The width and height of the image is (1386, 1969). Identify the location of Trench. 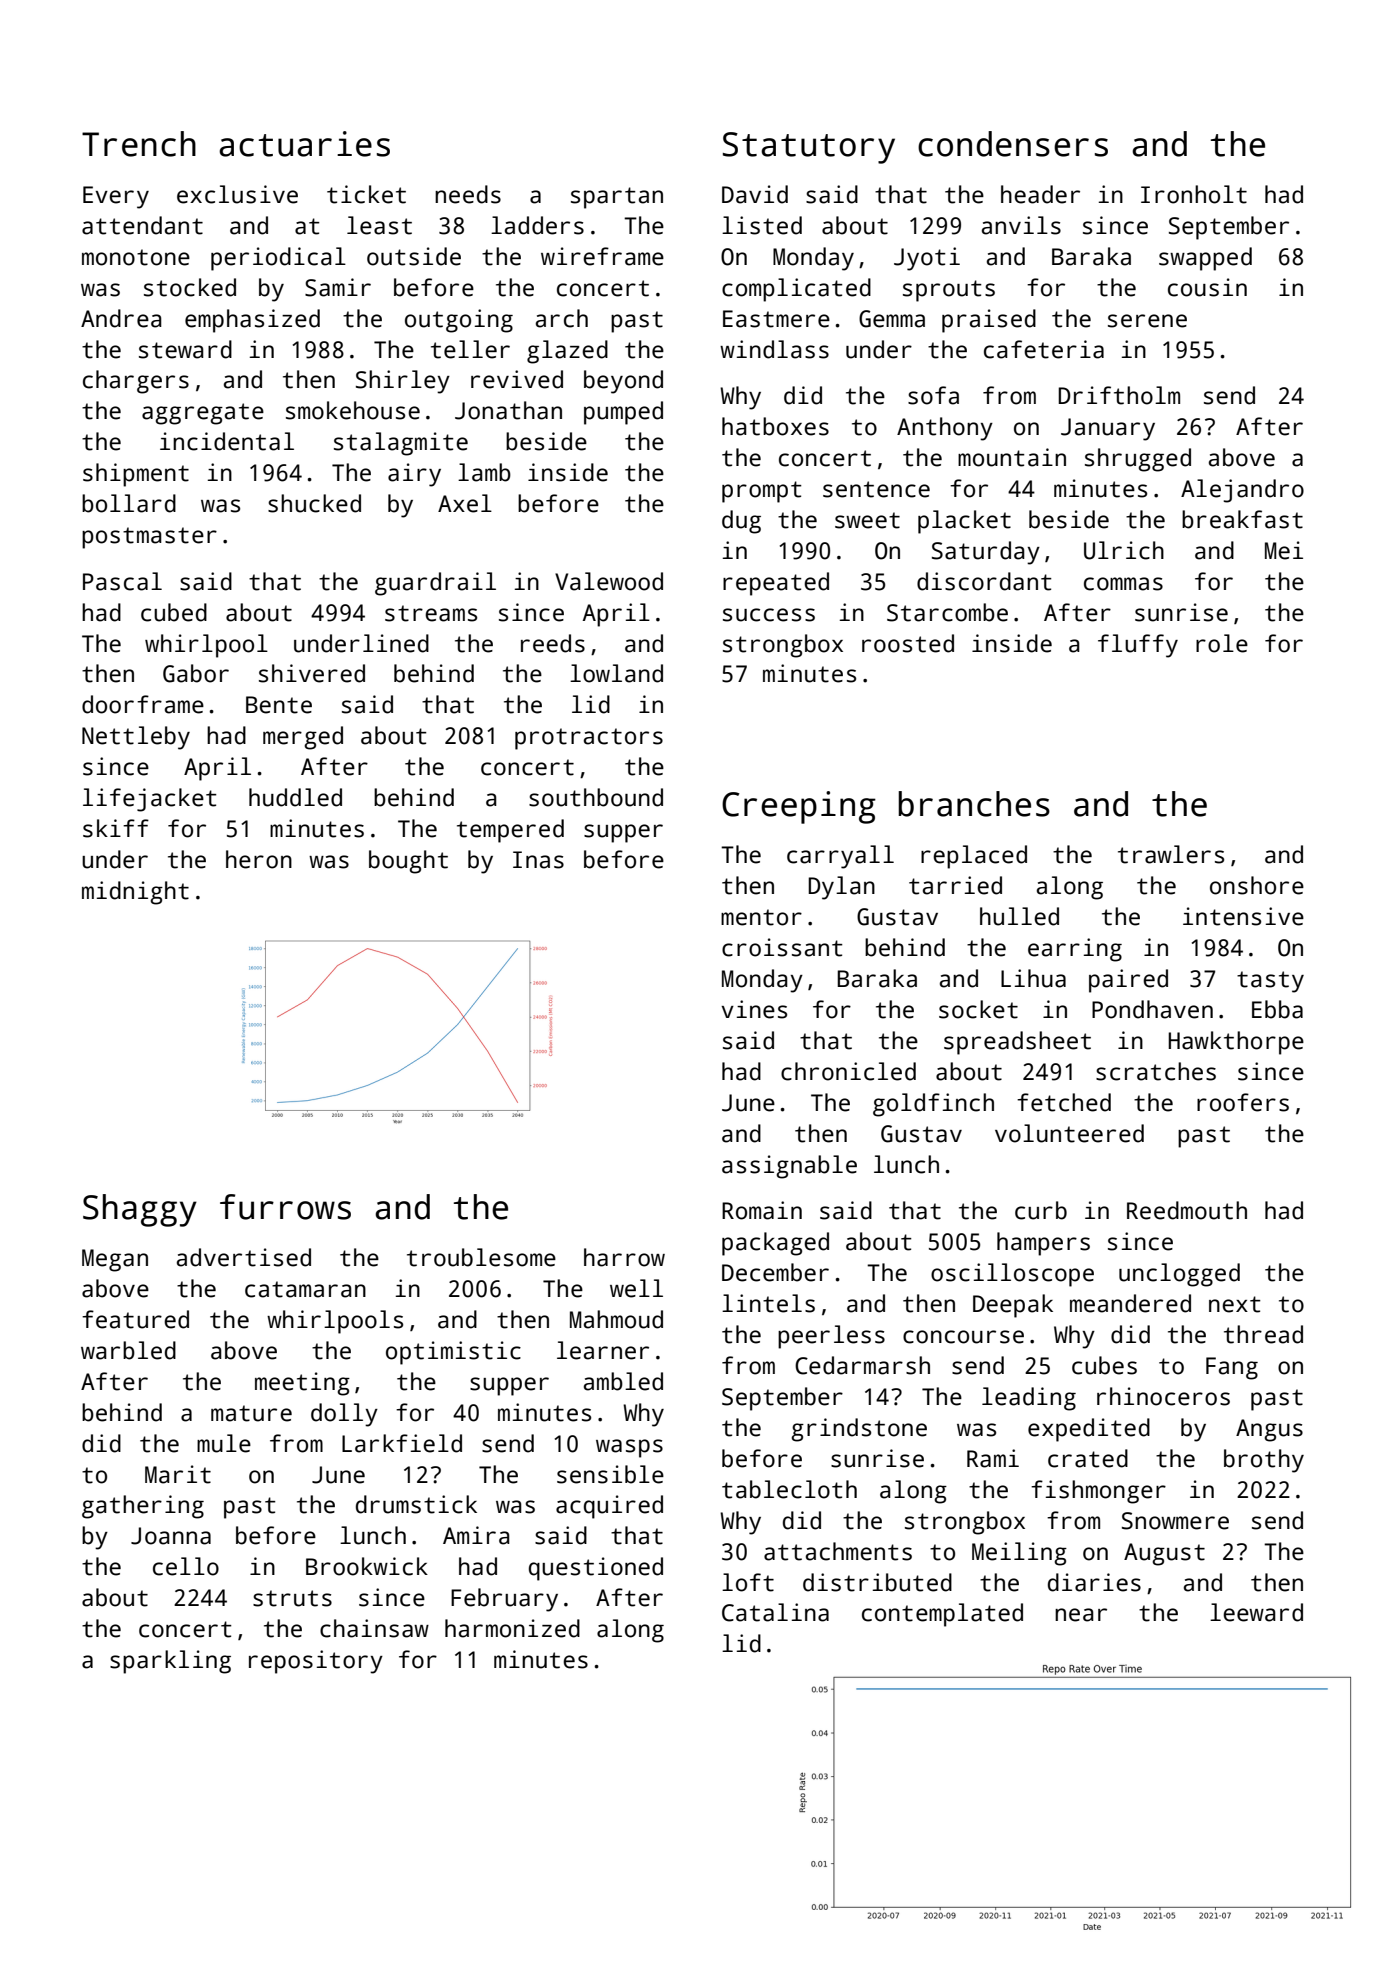
(139, 144).
